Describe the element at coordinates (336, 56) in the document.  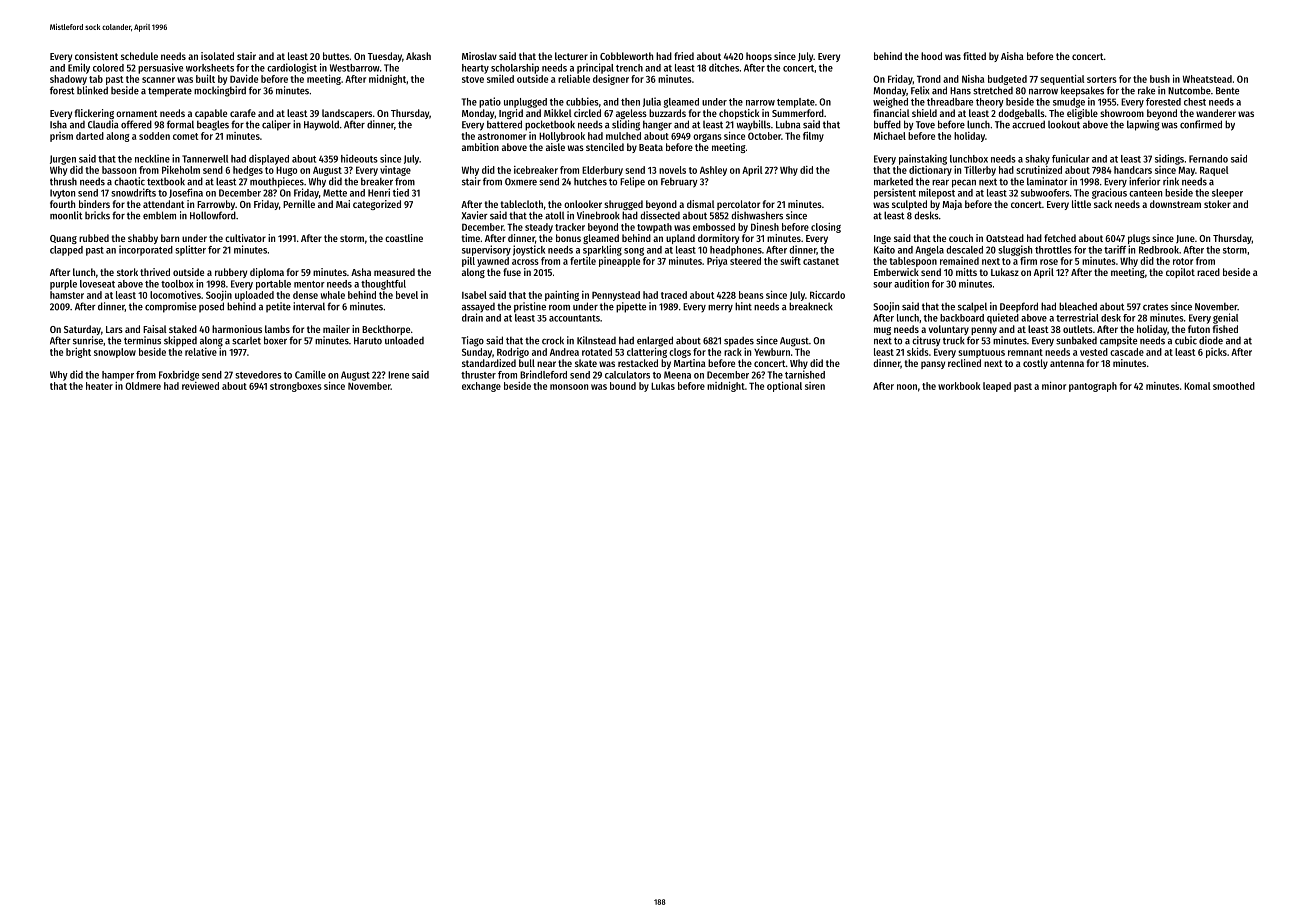
I see `buttes` at that location.
